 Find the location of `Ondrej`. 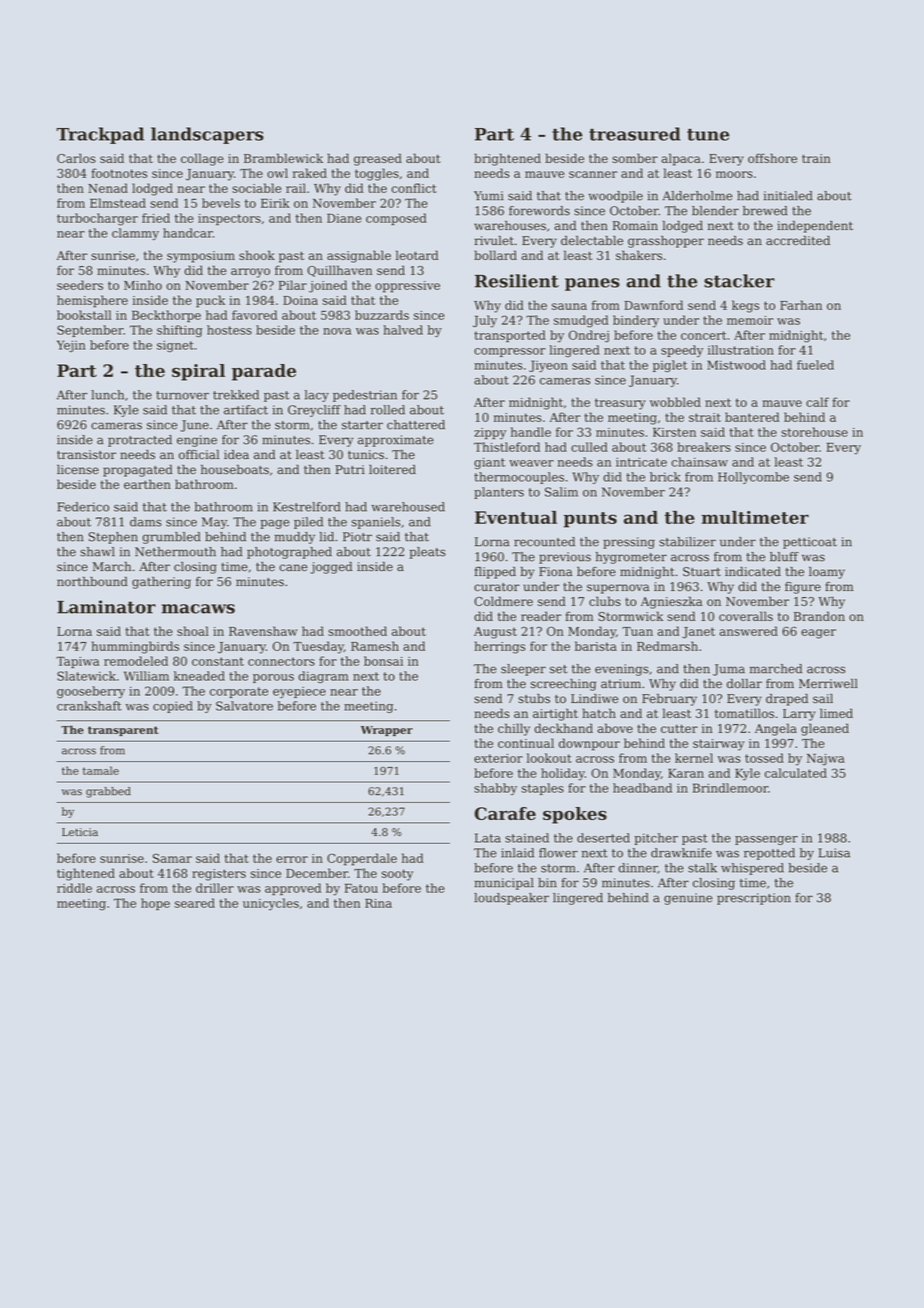

Ondrej is located at coordinates (589, 336).
